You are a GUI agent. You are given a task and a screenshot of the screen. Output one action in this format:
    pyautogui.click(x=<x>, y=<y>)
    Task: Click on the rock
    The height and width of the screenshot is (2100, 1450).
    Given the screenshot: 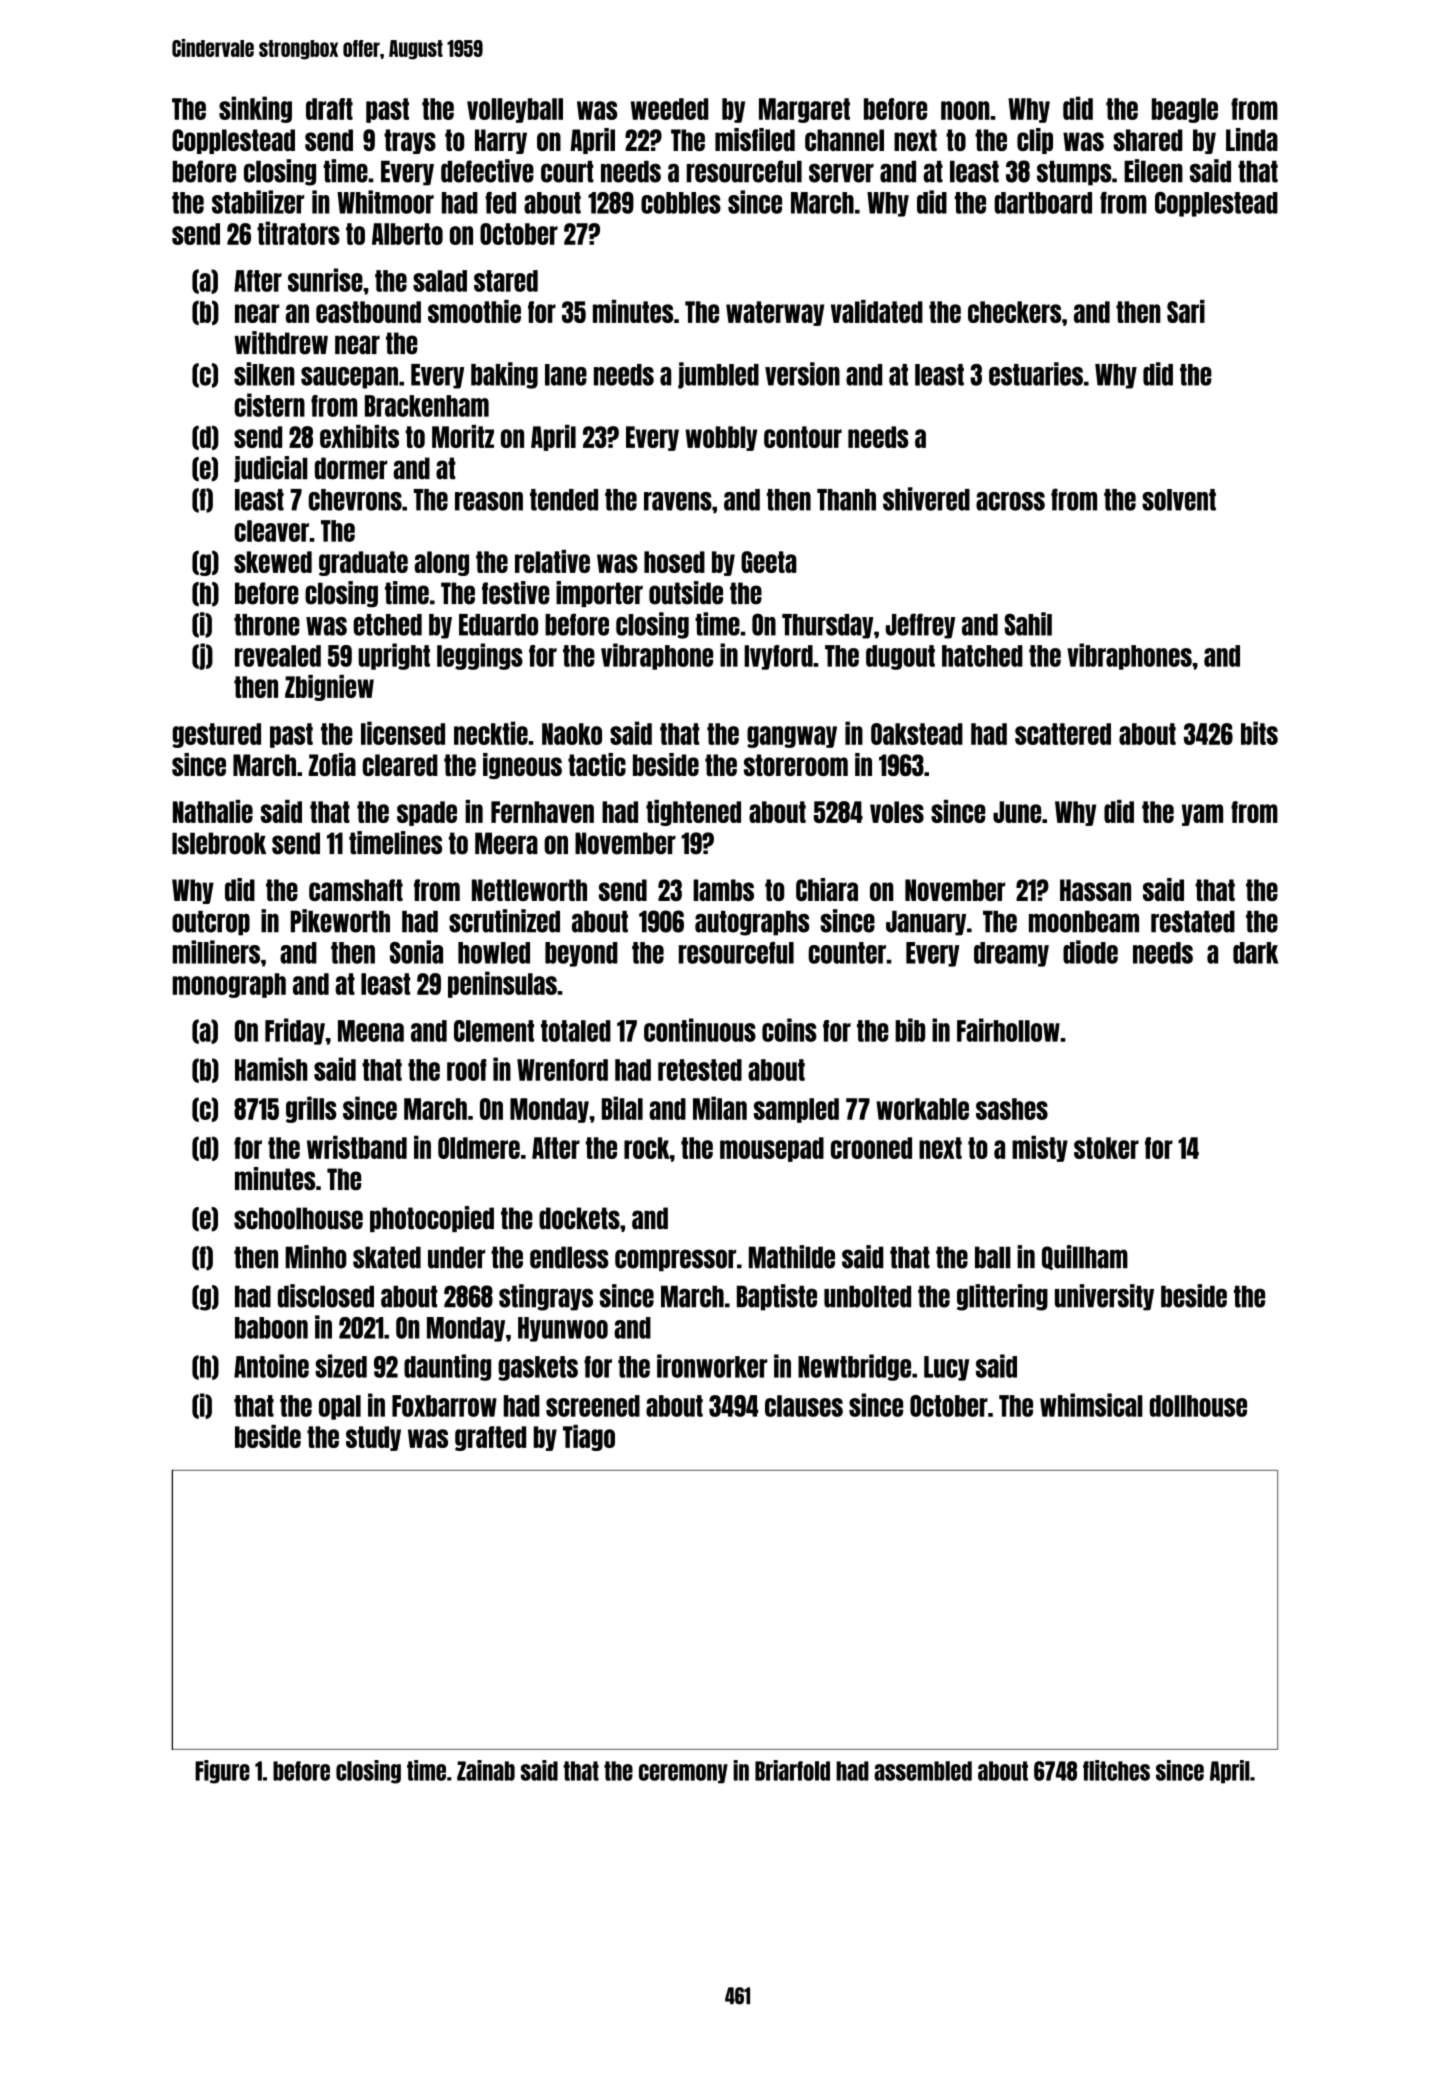 What is the action you would take?
    pyautogui.click(x=647, y=1148)
